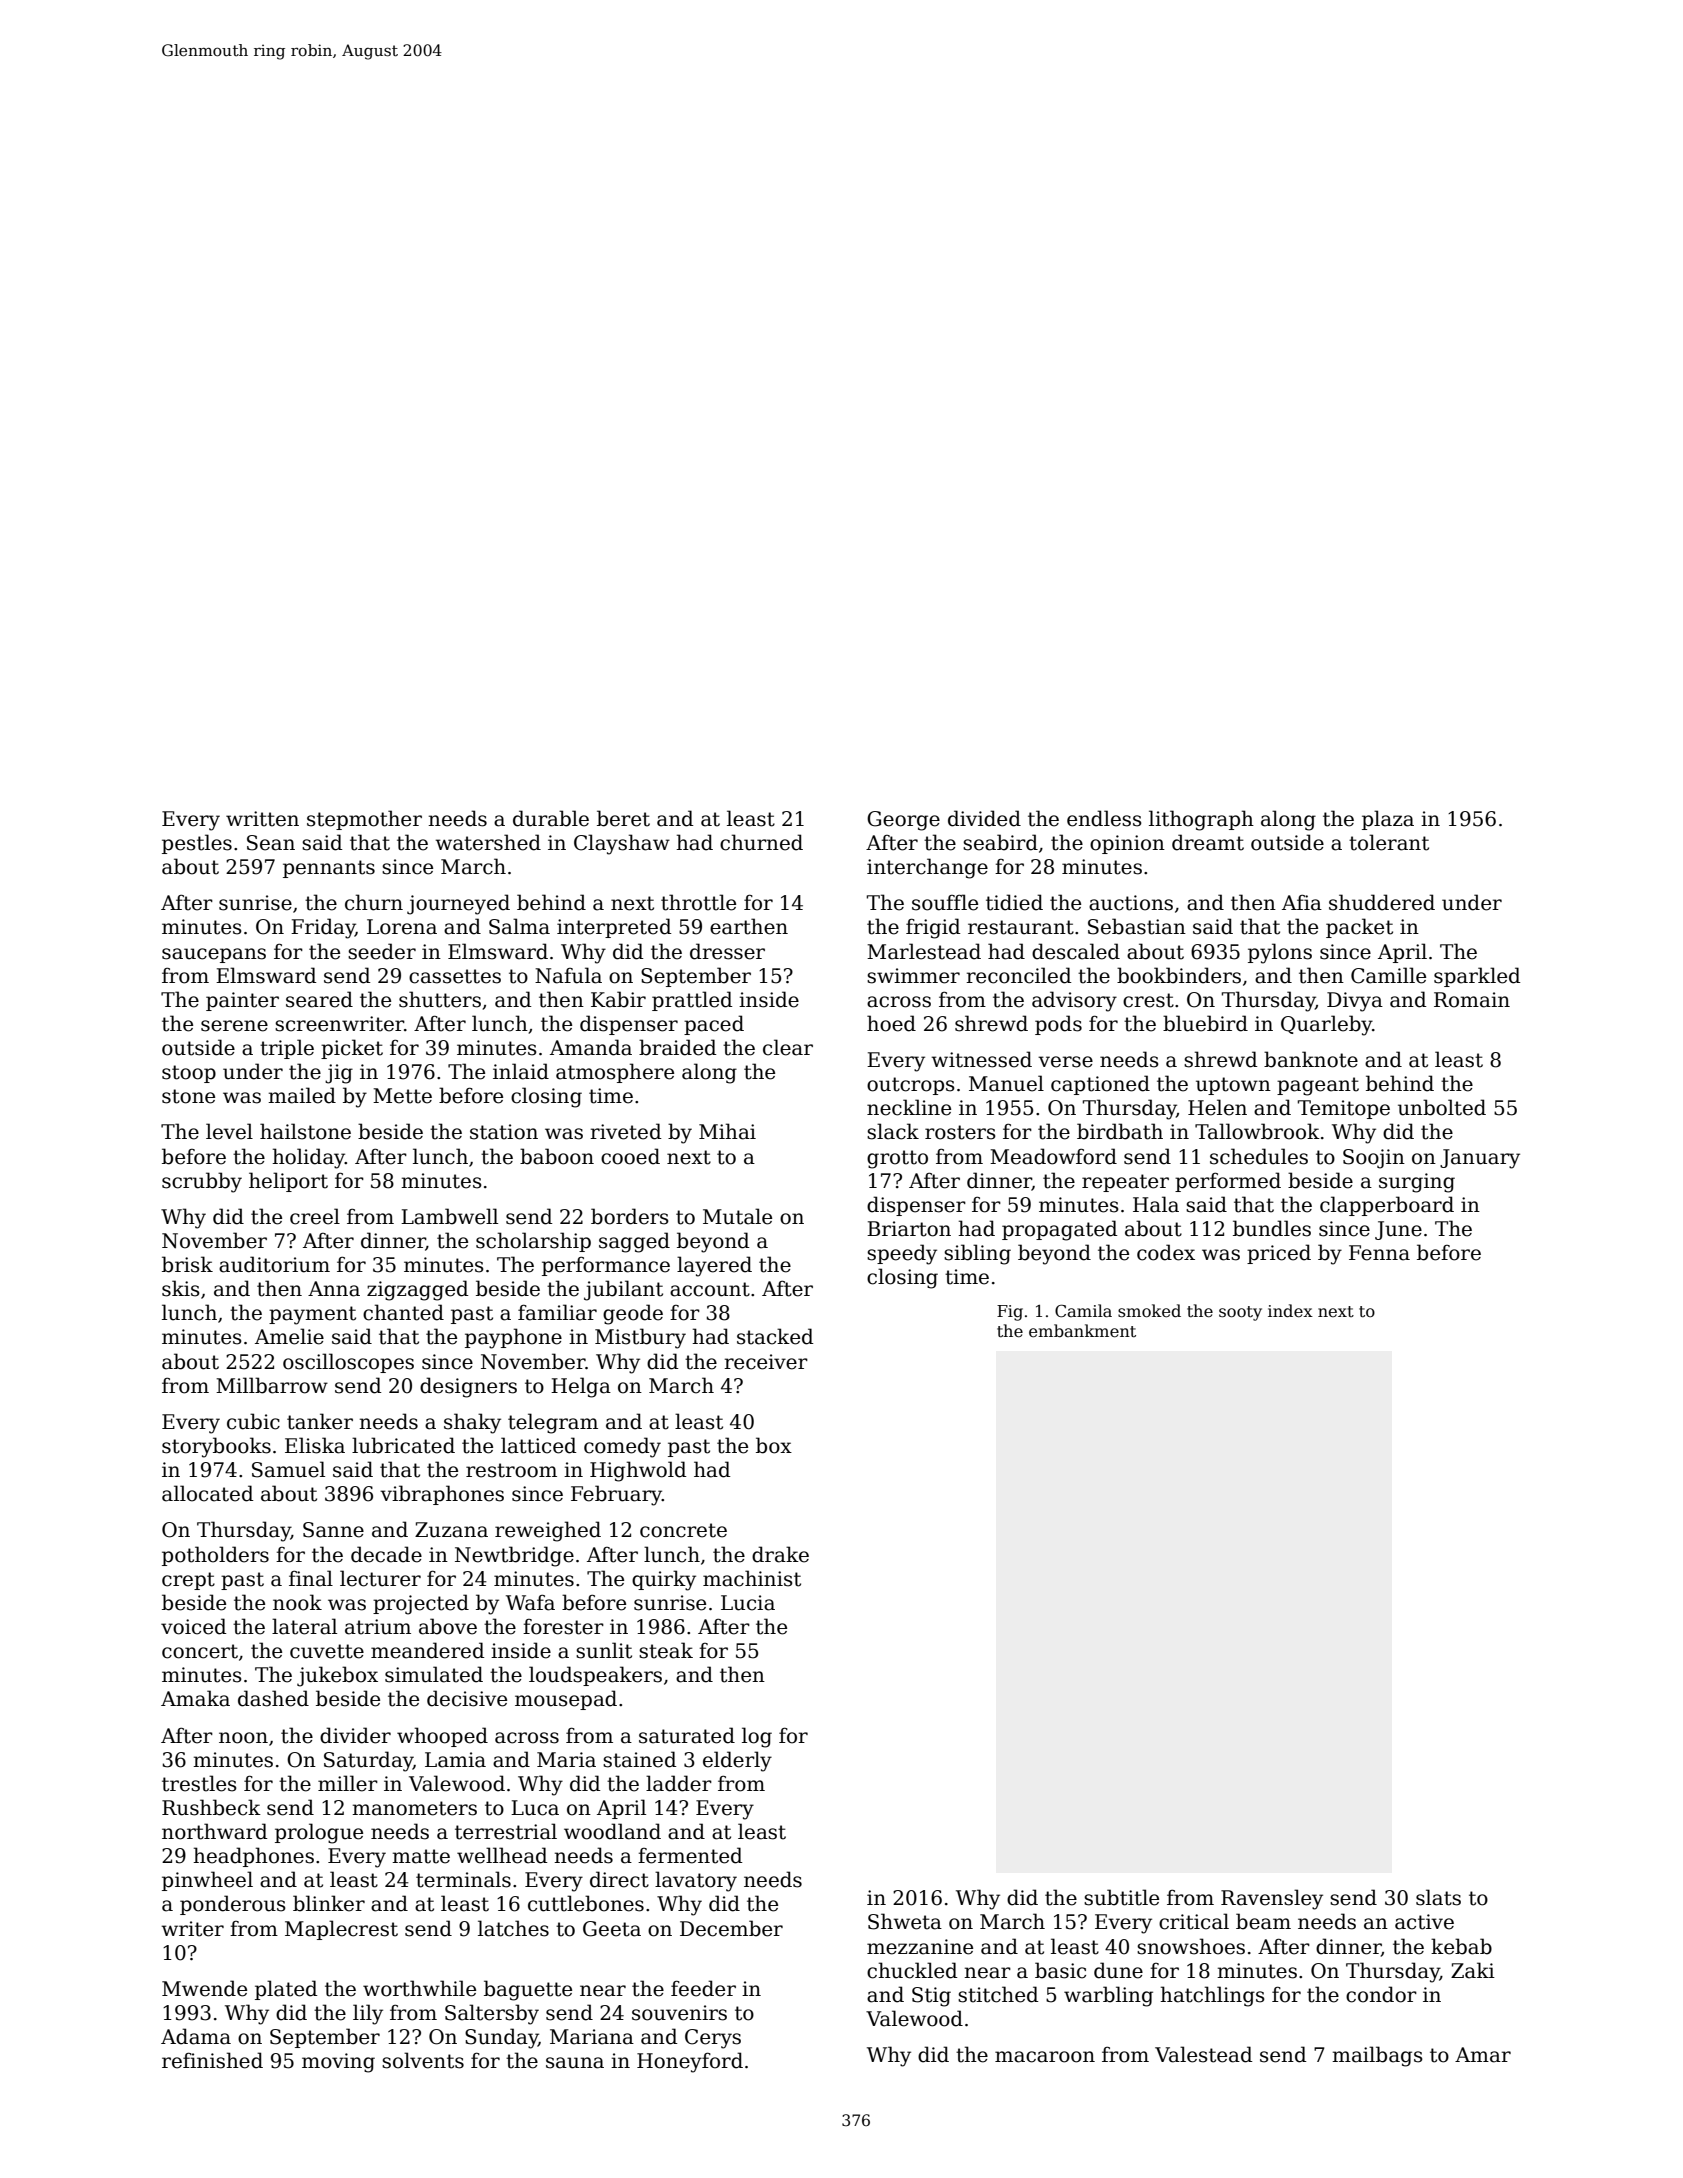  Describe the element at coordinates (912, 1970) in the screenshot. I see `chuckled` at that location.
